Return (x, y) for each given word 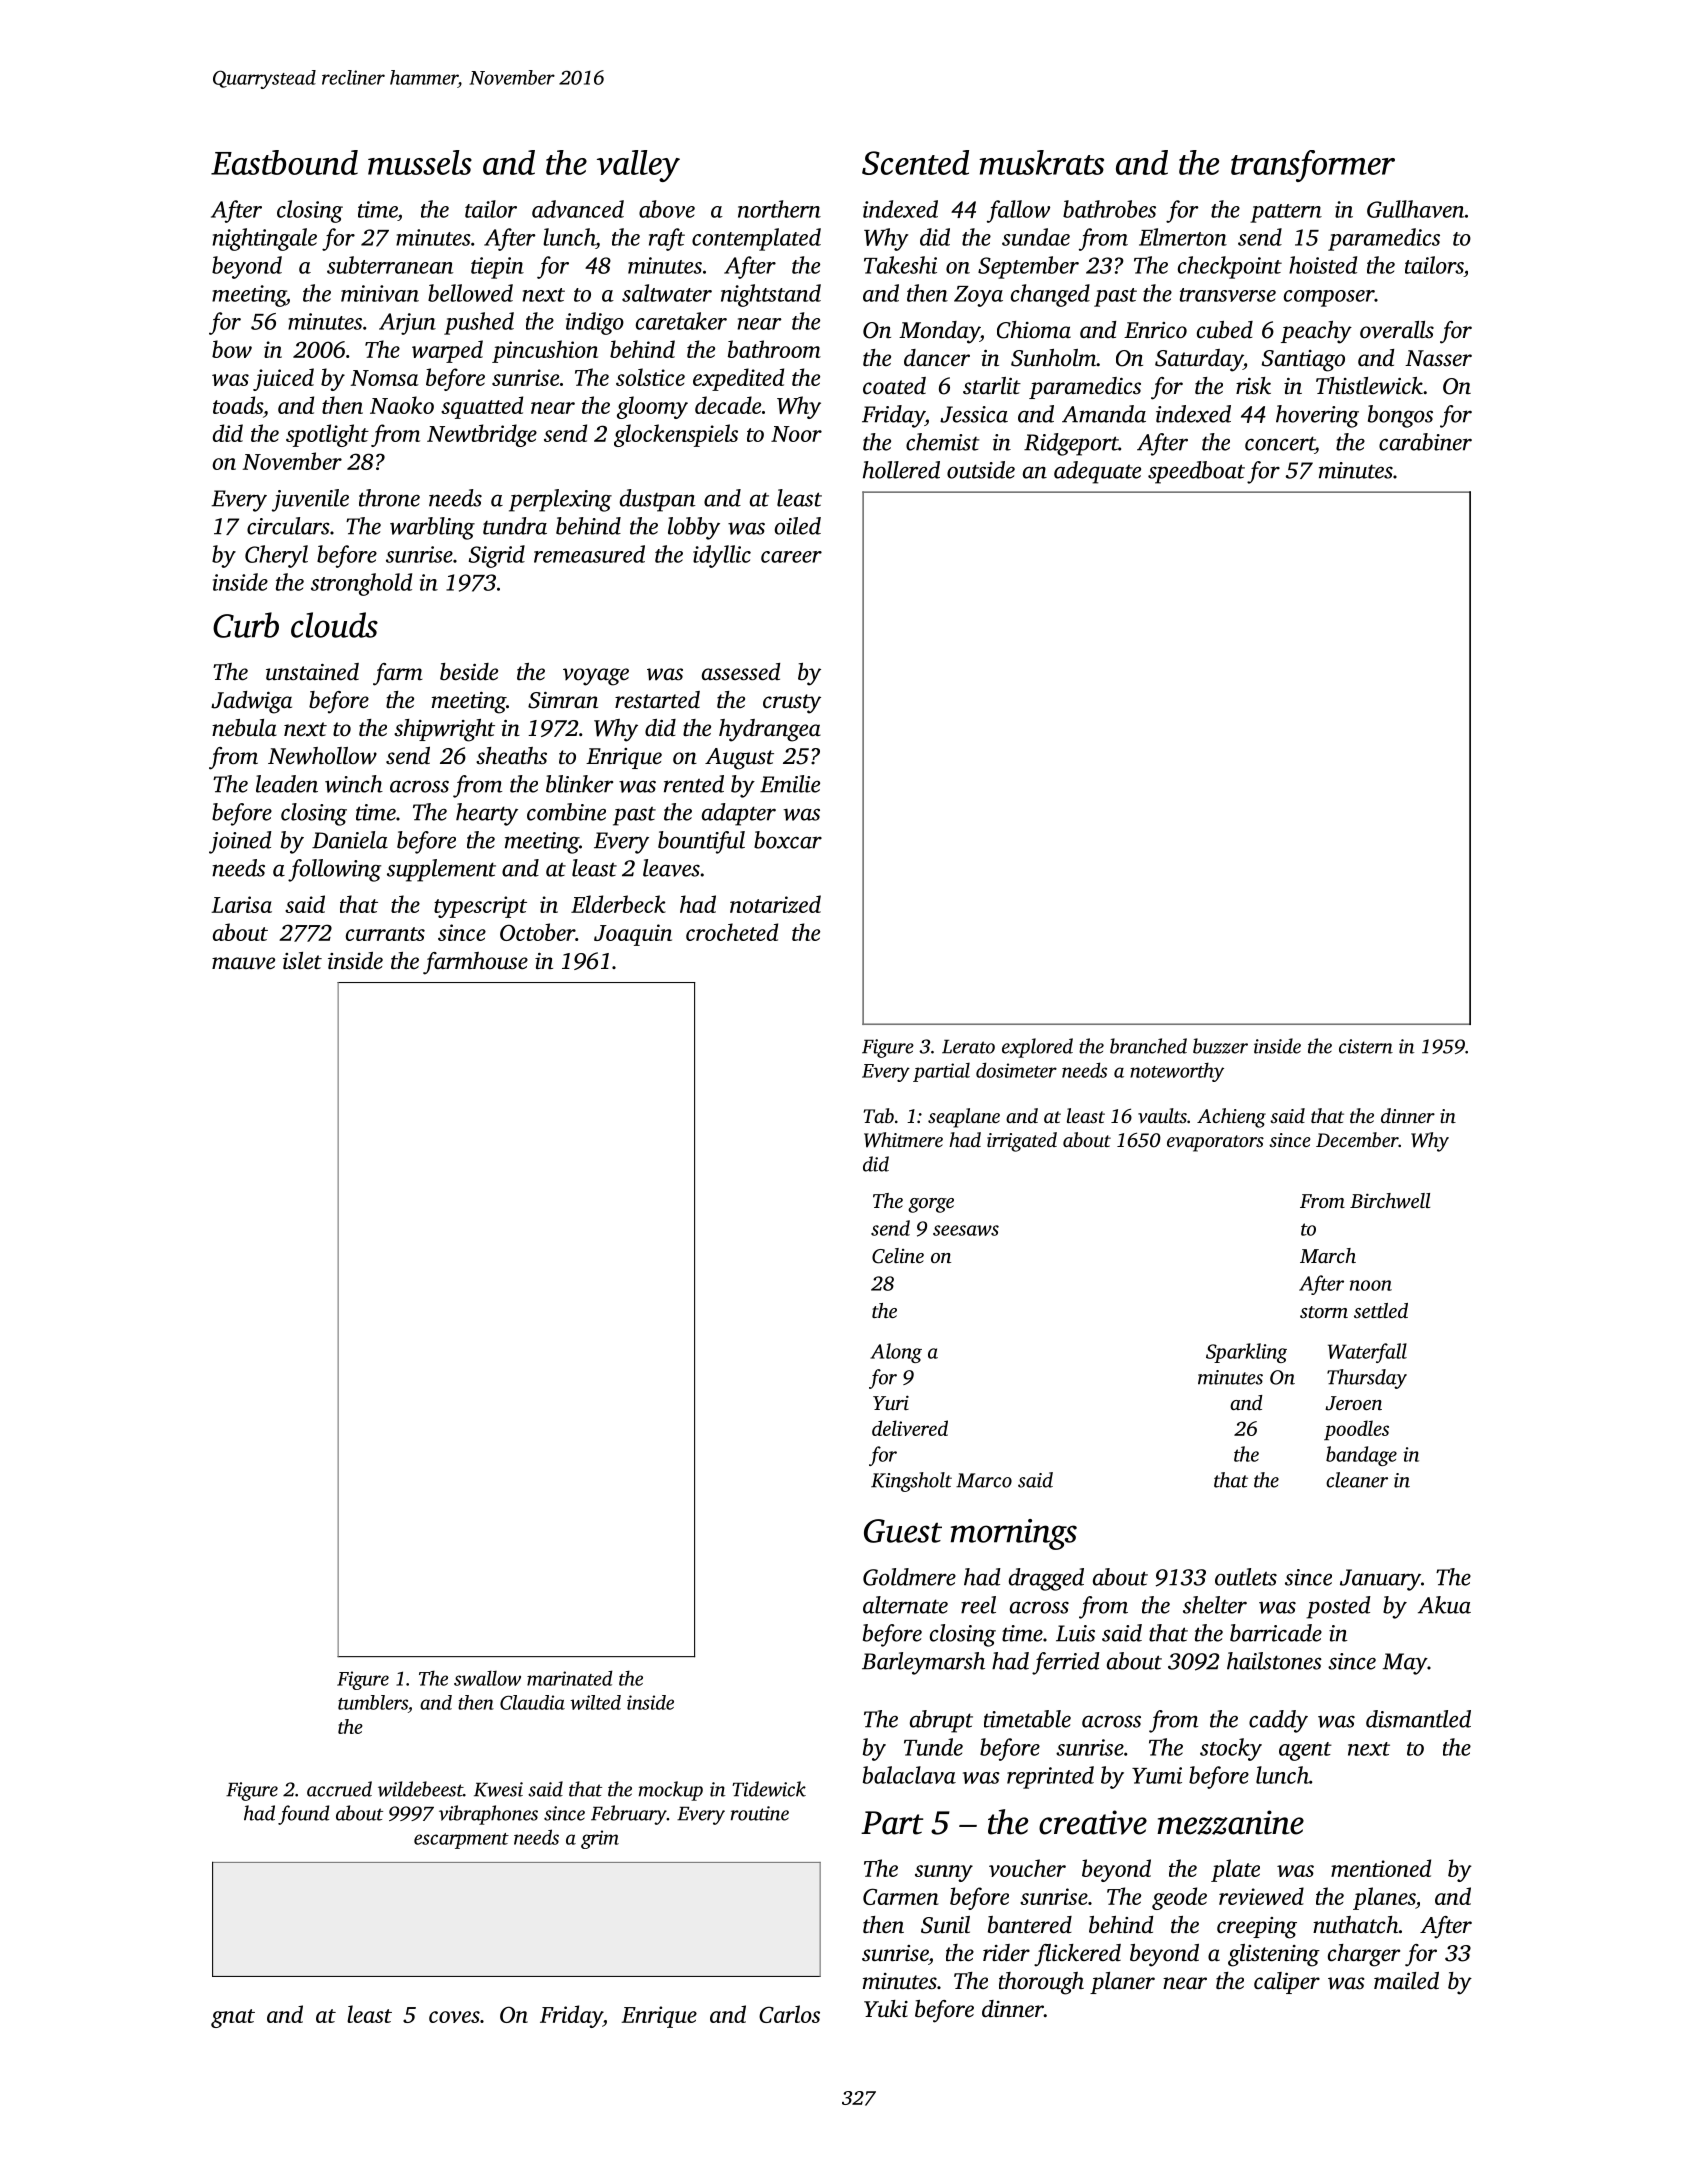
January (1380, 1580)
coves (454, 2017)
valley (638, 166)
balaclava (909, 1775)
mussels (420, 162)
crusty (792, 704)
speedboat (1196, 472)
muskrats (1041, 162)
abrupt (941, 1721)
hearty (487, 814)
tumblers (373, 1702)
